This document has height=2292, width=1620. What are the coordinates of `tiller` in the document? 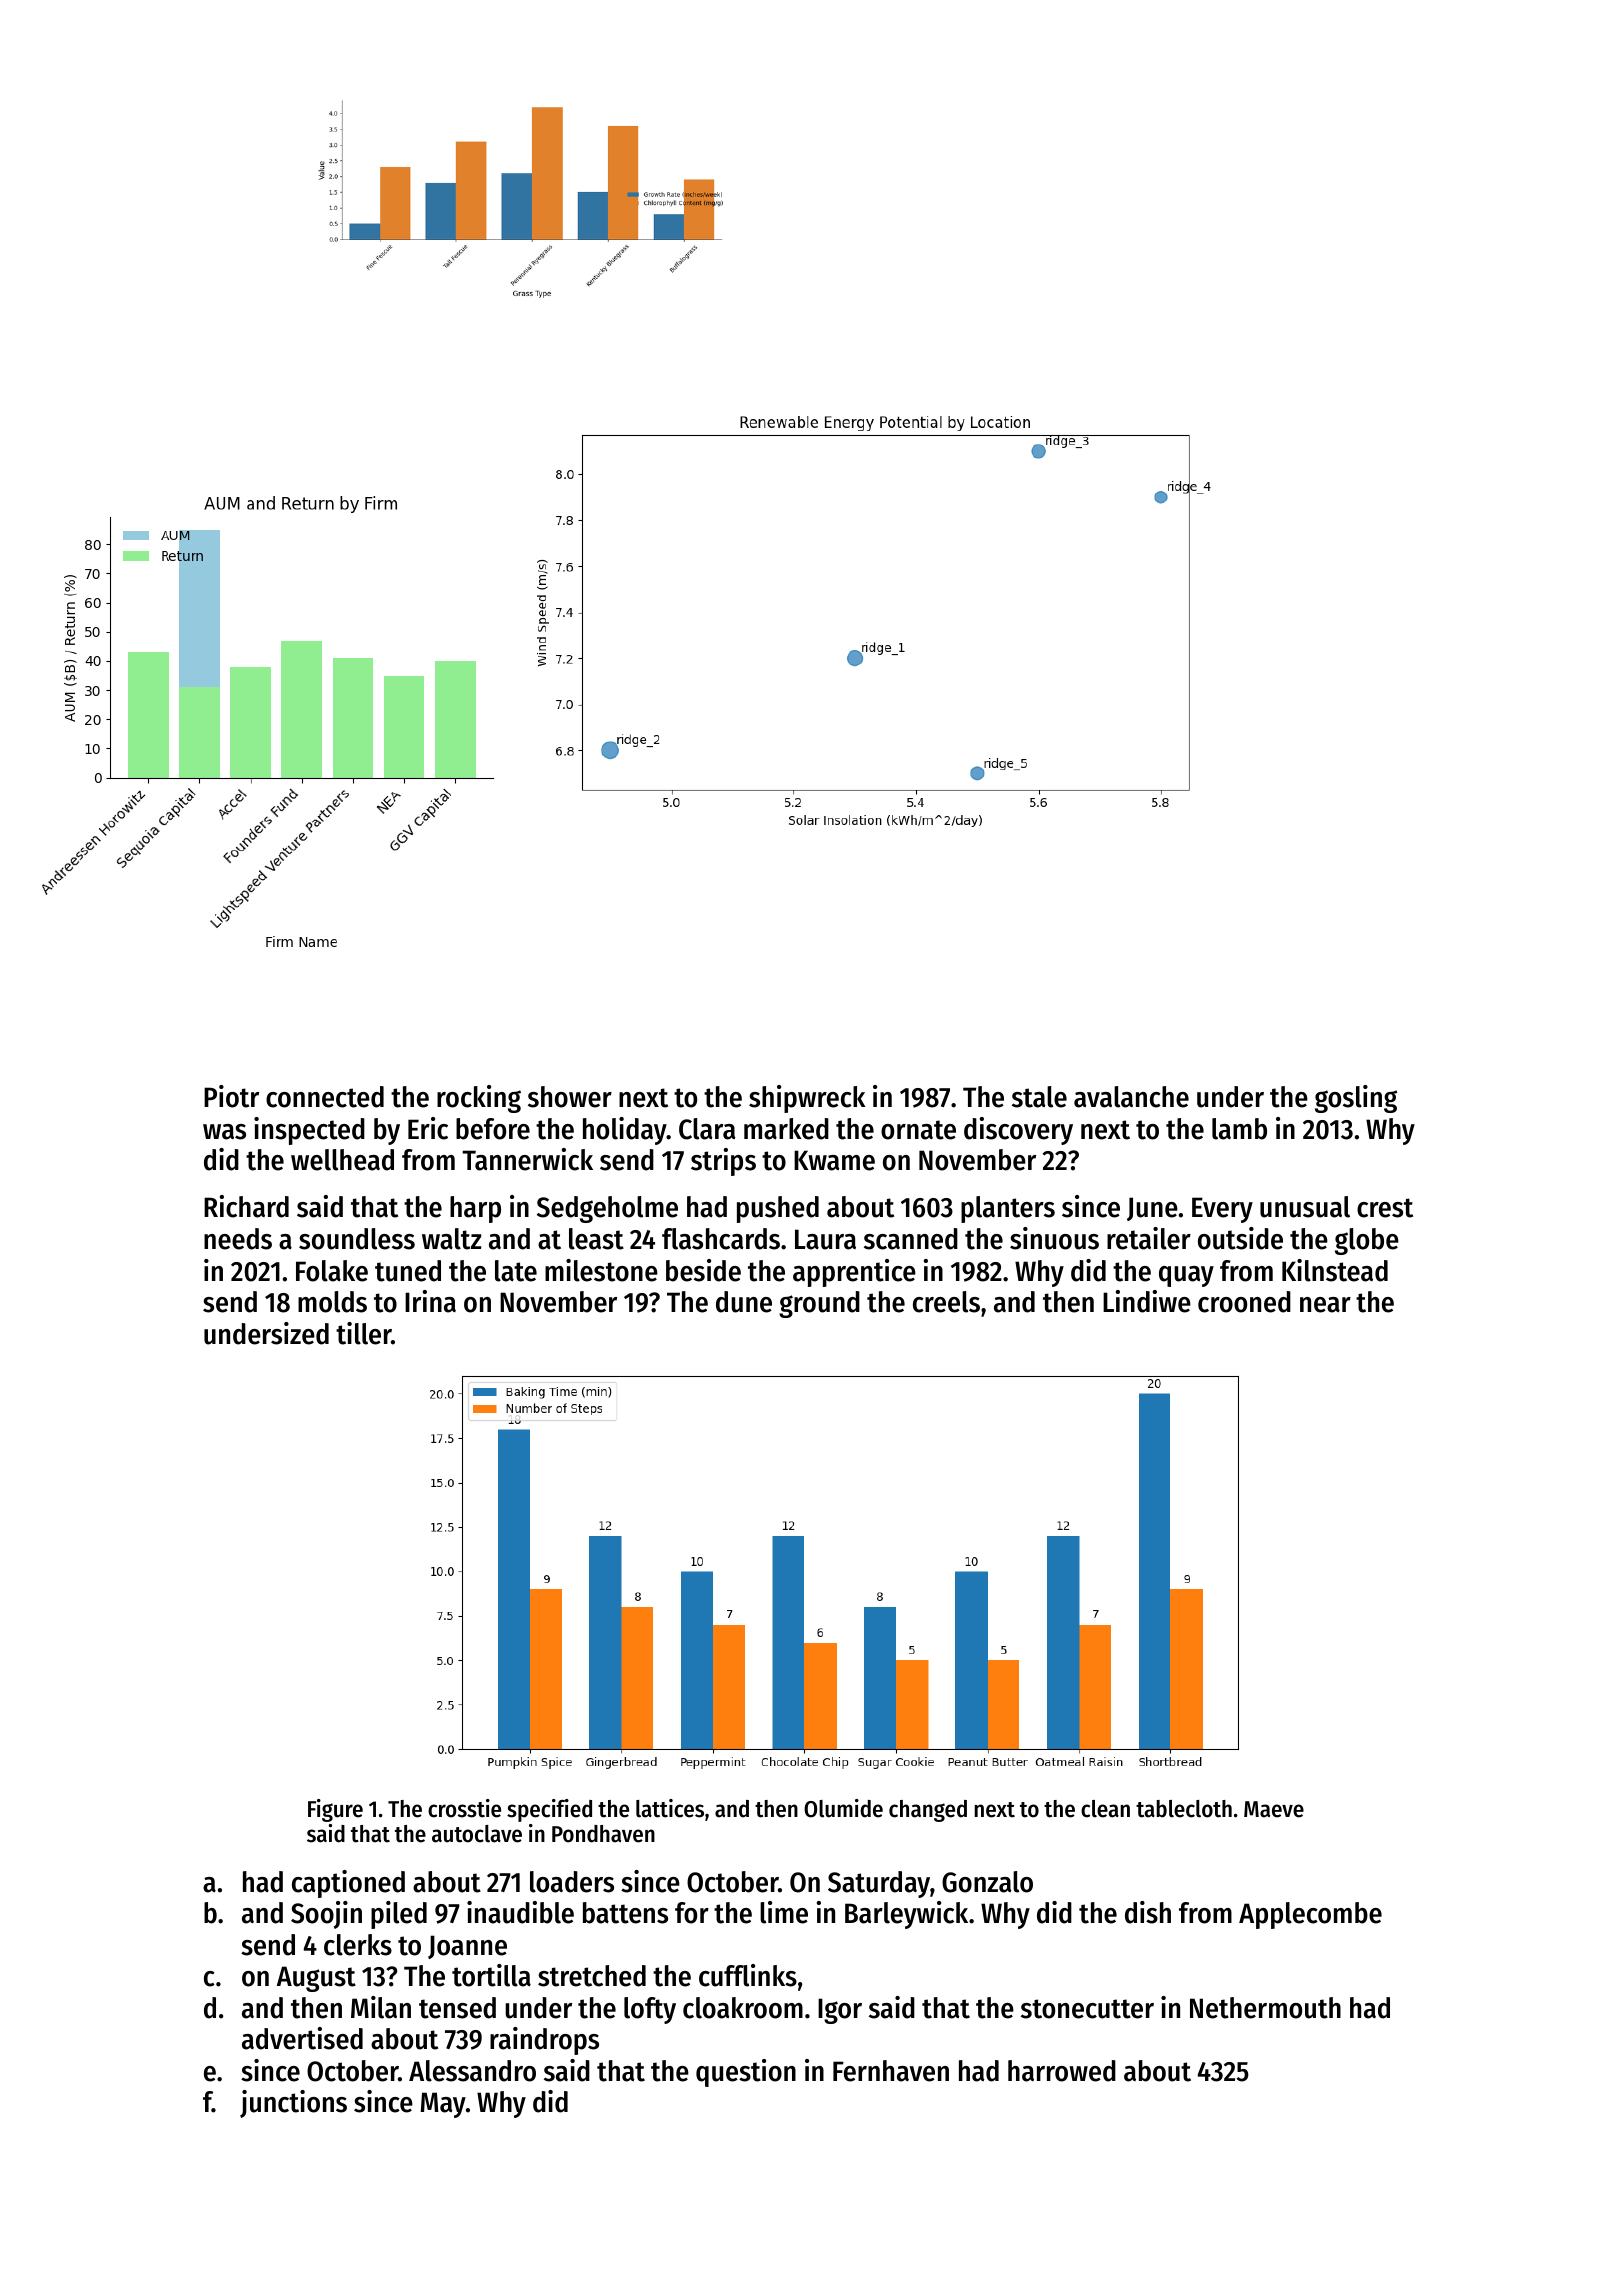 It's located at (364, 1333).
